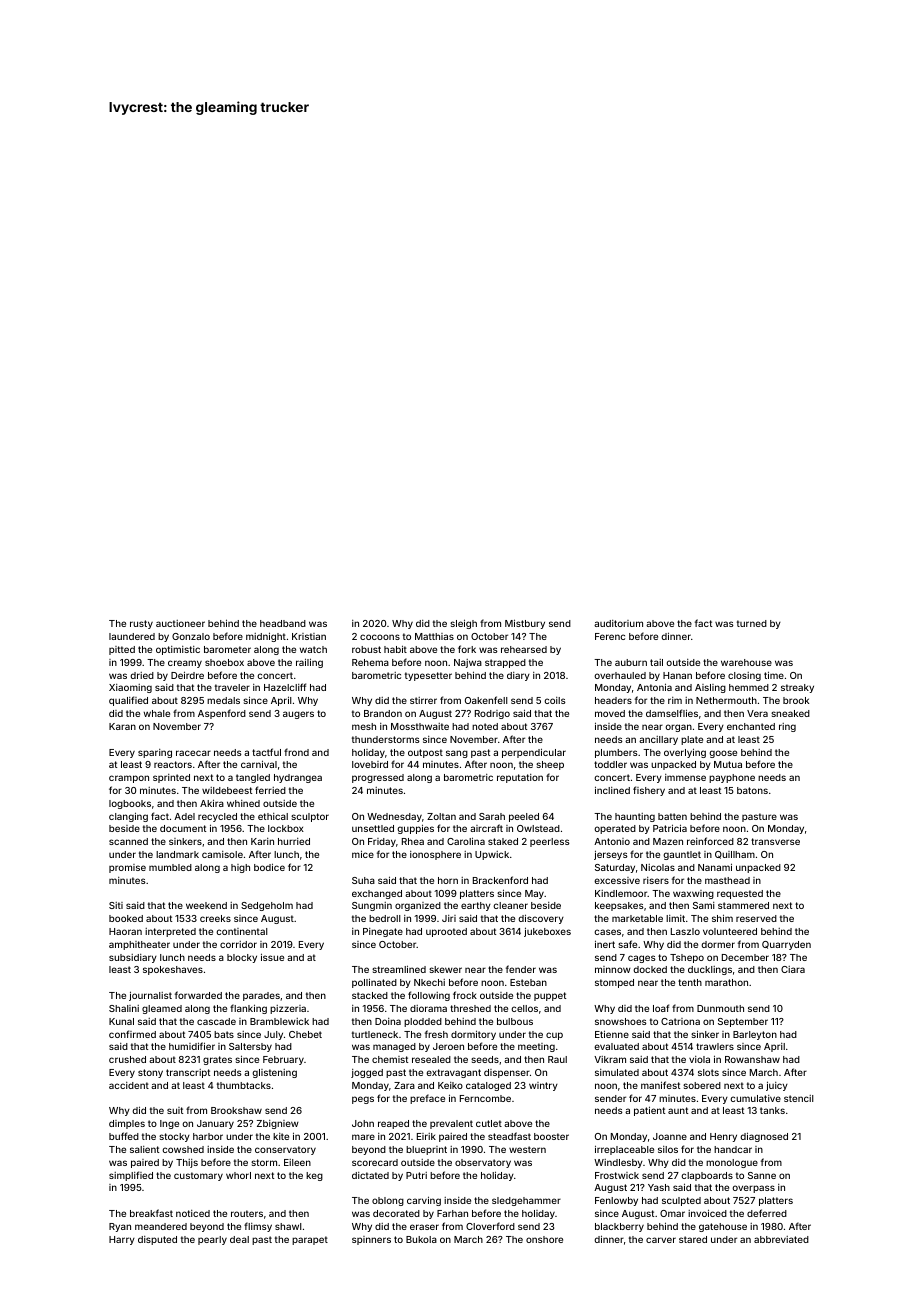  I want to click on time, so click(774, 675).
